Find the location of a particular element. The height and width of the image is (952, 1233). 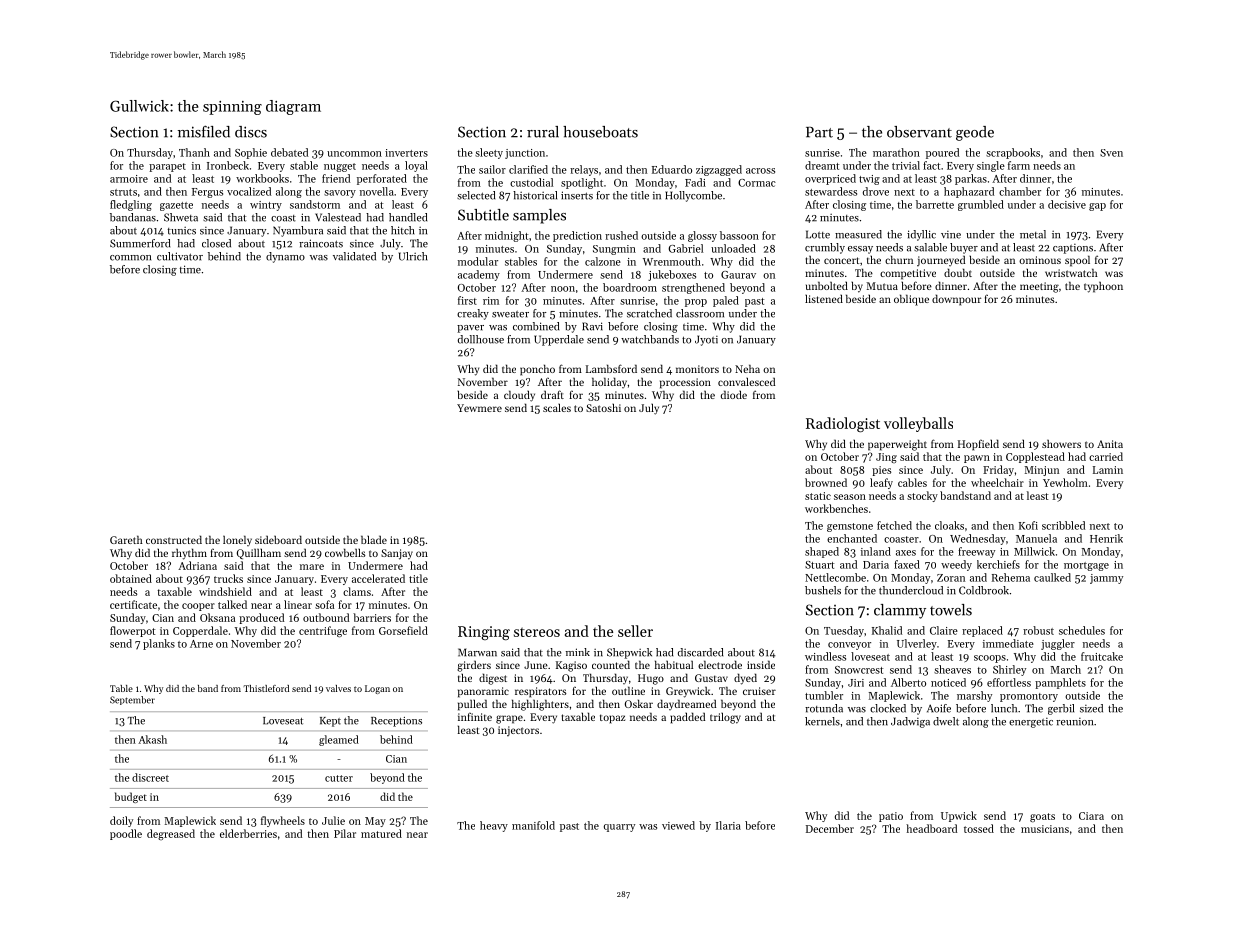

Hollycombe is located at coordinates (693, 196).
